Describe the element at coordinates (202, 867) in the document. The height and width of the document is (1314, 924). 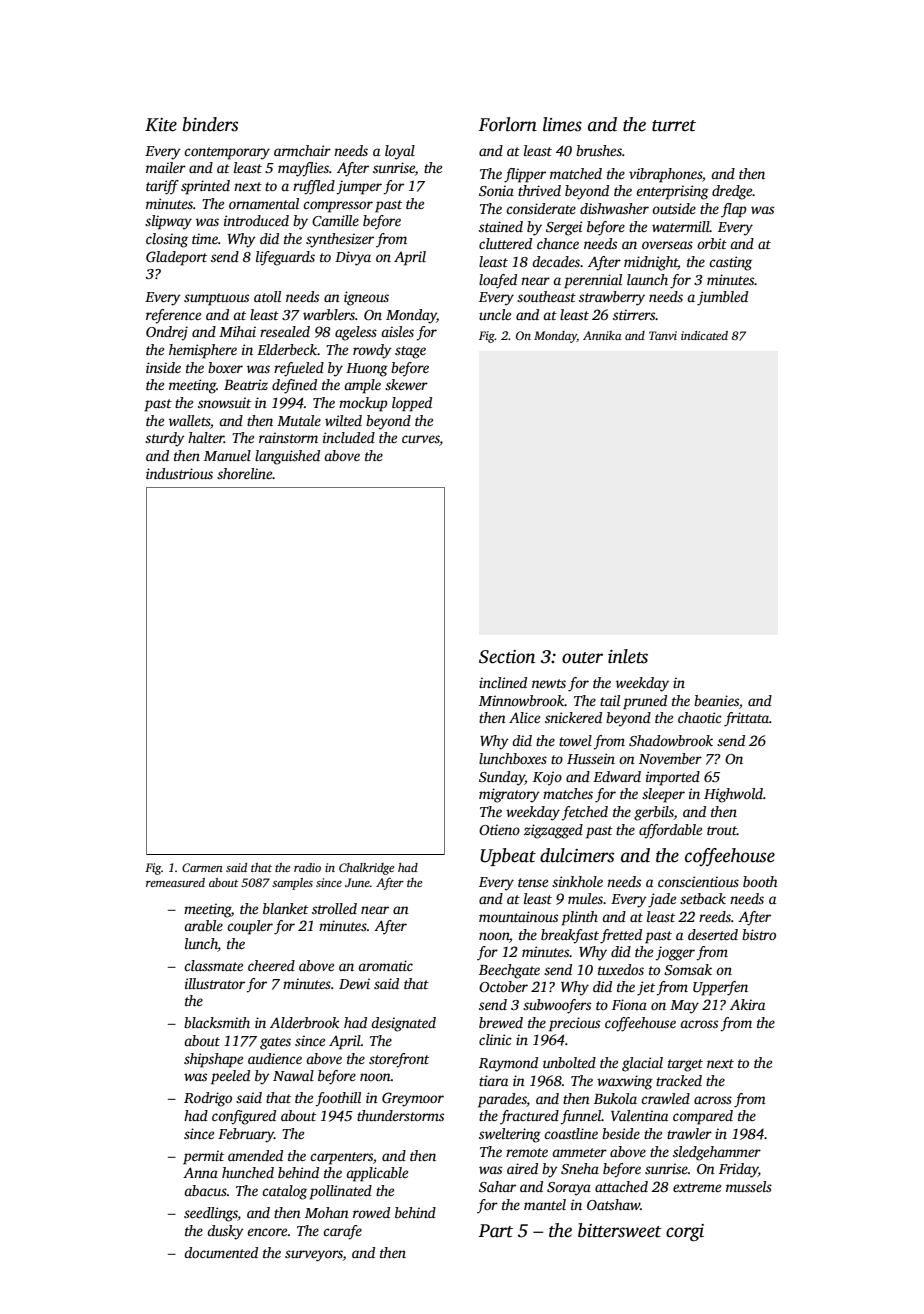
I see `Carmen` at that location.
